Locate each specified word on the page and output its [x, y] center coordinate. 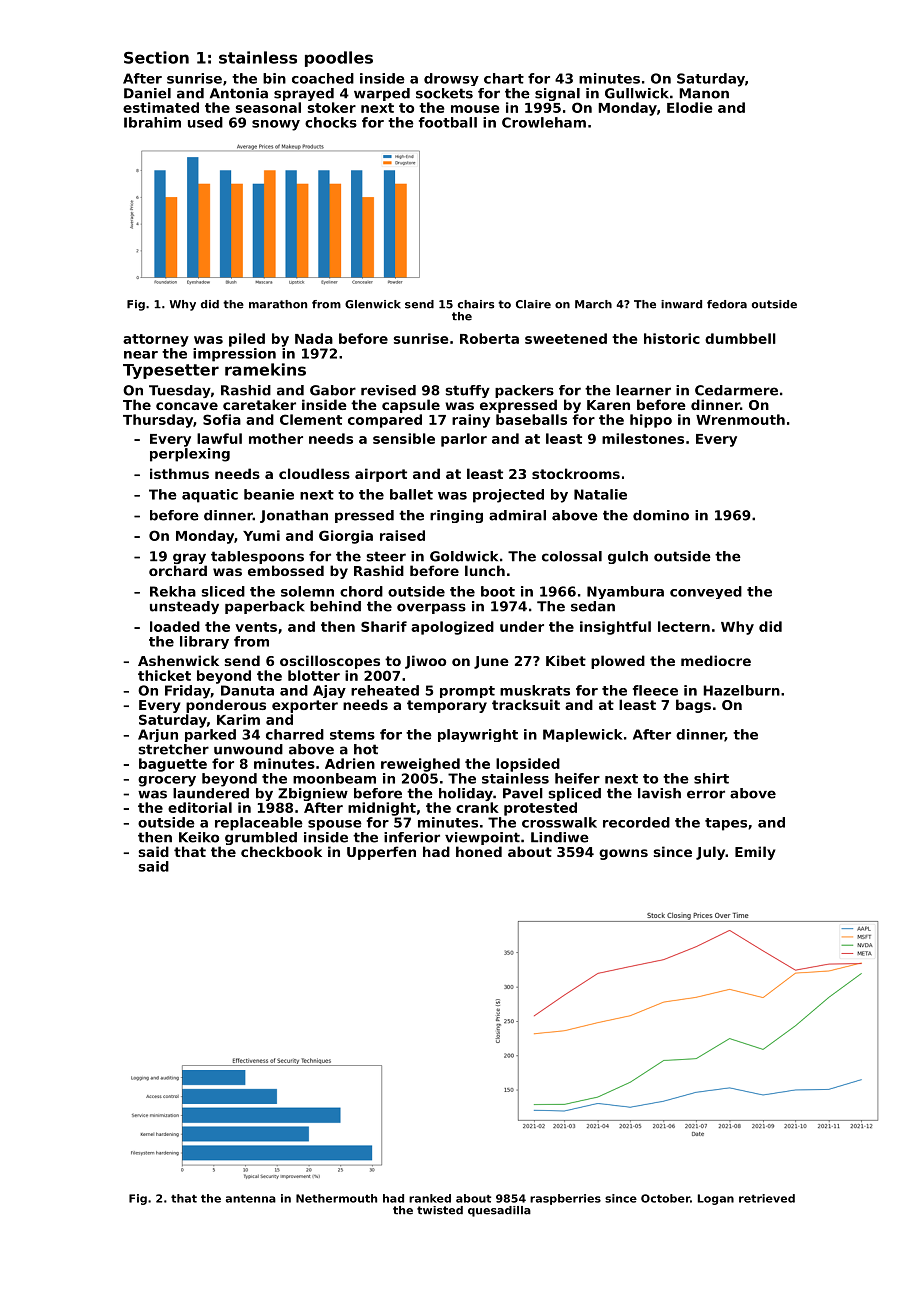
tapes [726, 824]
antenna [251, 1199]
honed [479, 851]
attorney [156, 340]
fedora [727, 304]
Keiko [199, 837]
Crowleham [544, 122]
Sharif [384, 626]
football [448, 122]
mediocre [716, 660]
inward [681, 304]
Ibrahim [152, 122]
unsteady [184, 607]
